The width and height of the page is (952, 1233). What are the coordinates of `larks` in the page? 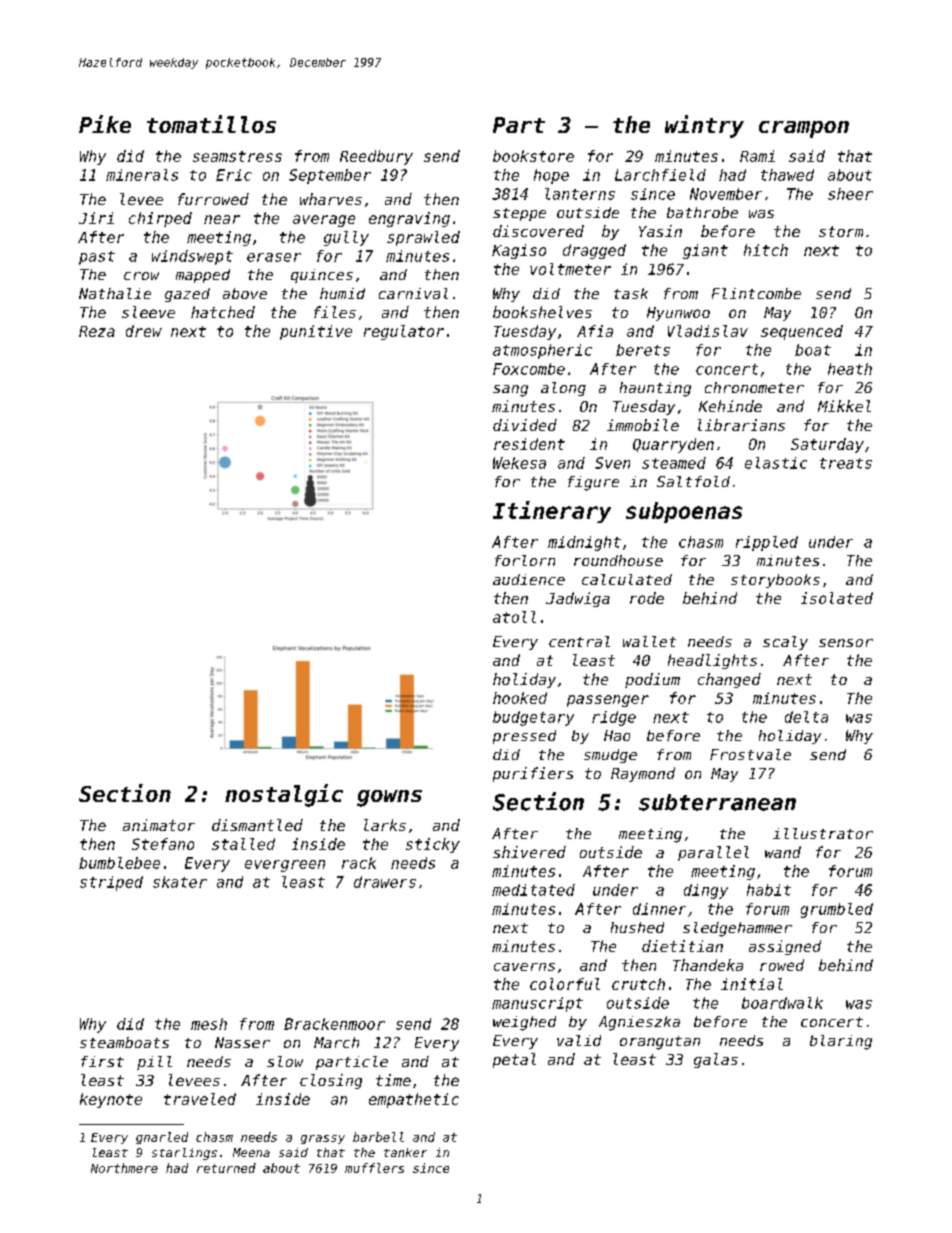 It's located at (385, 825).
